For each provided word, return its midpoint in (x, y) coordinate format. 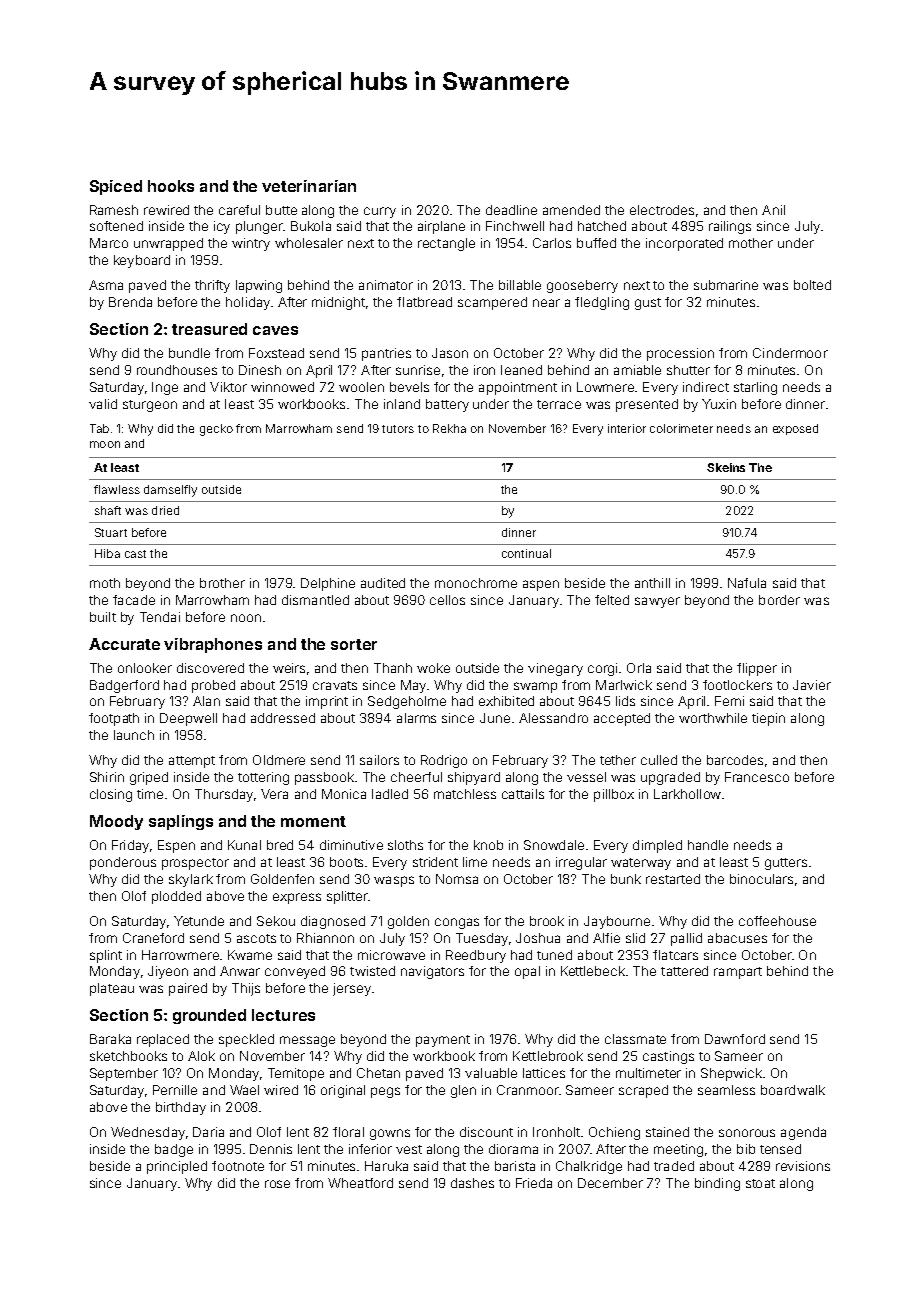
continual (526, 553)
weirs (289, 668)
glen (463, 1091)
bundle (189, 353)
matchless (465, 794)
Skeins (726, 467)
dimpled (657, 846)
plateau (112, 989)
